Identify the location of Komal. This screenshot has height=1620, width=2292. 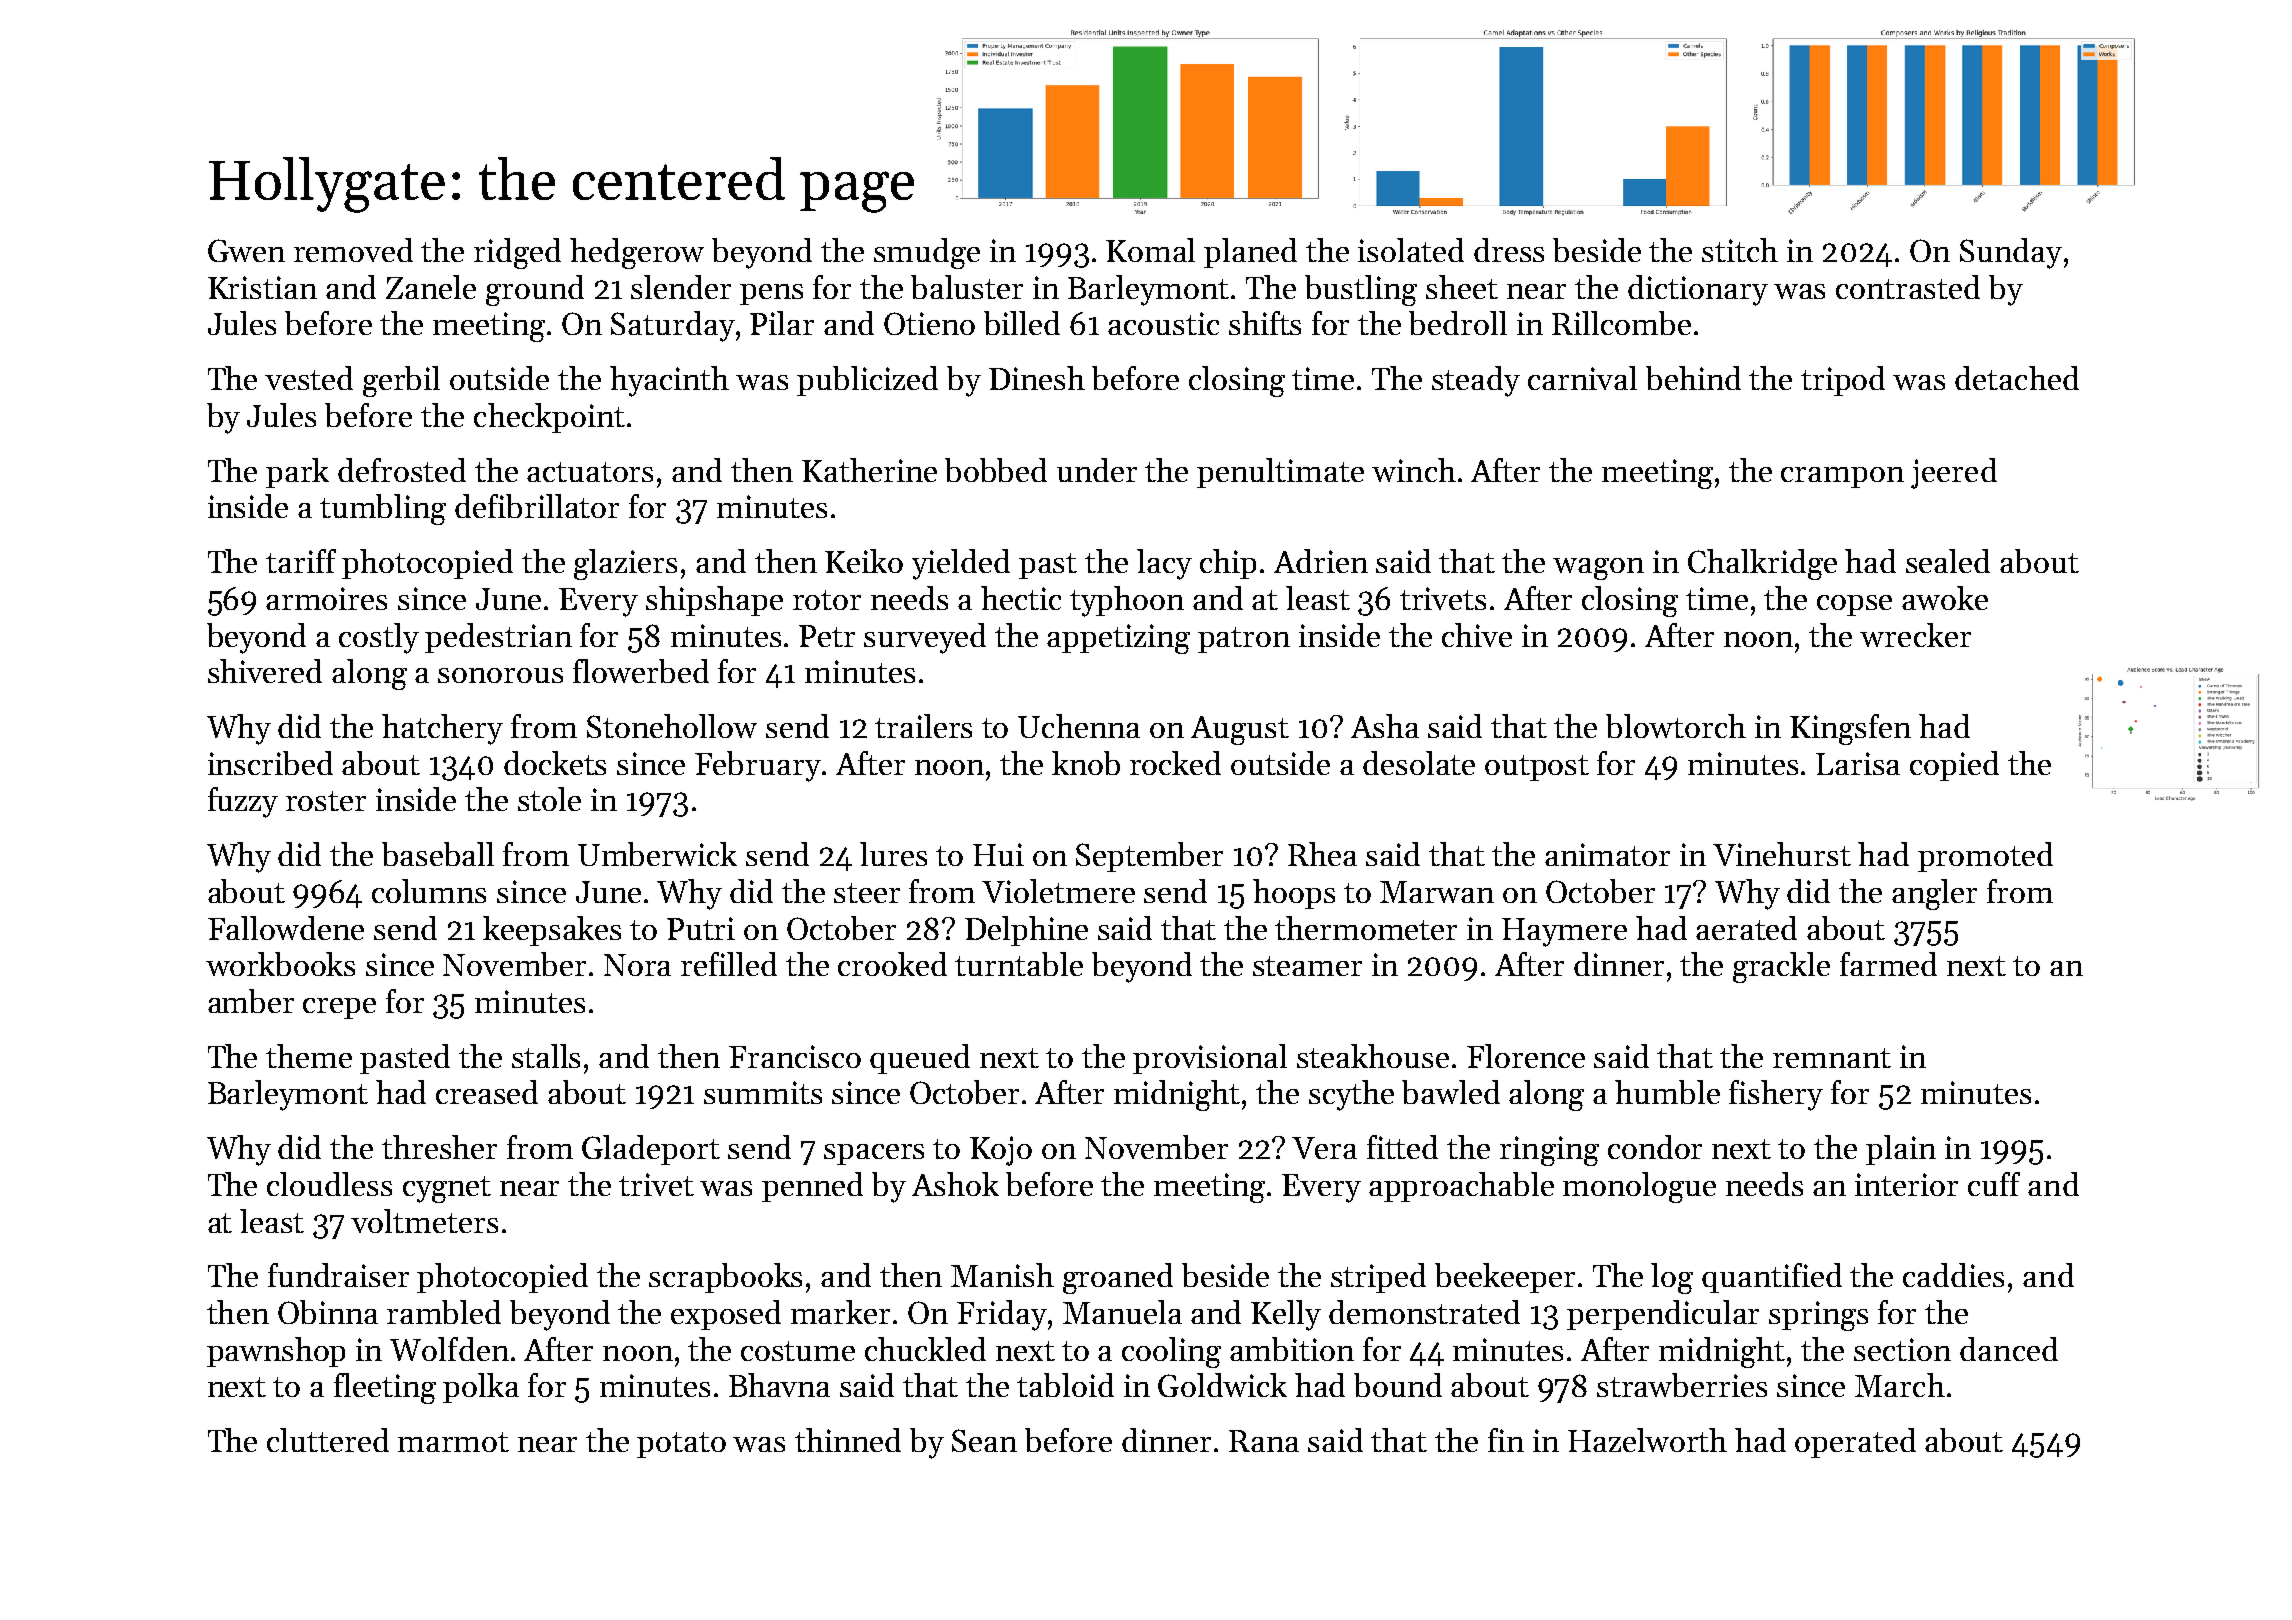
(1150, 250).
